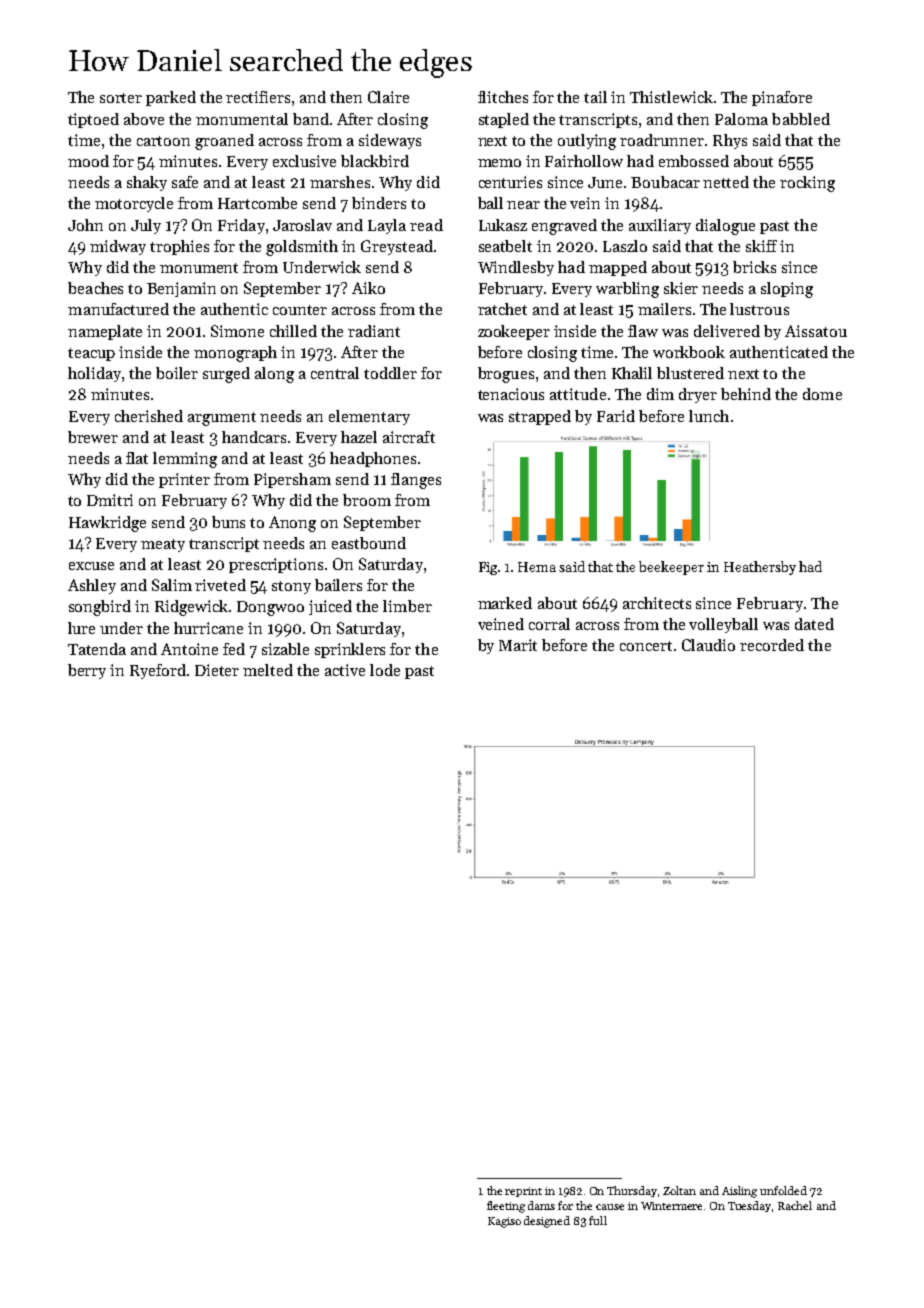  I want to click on lemming, so click(185, 460).
